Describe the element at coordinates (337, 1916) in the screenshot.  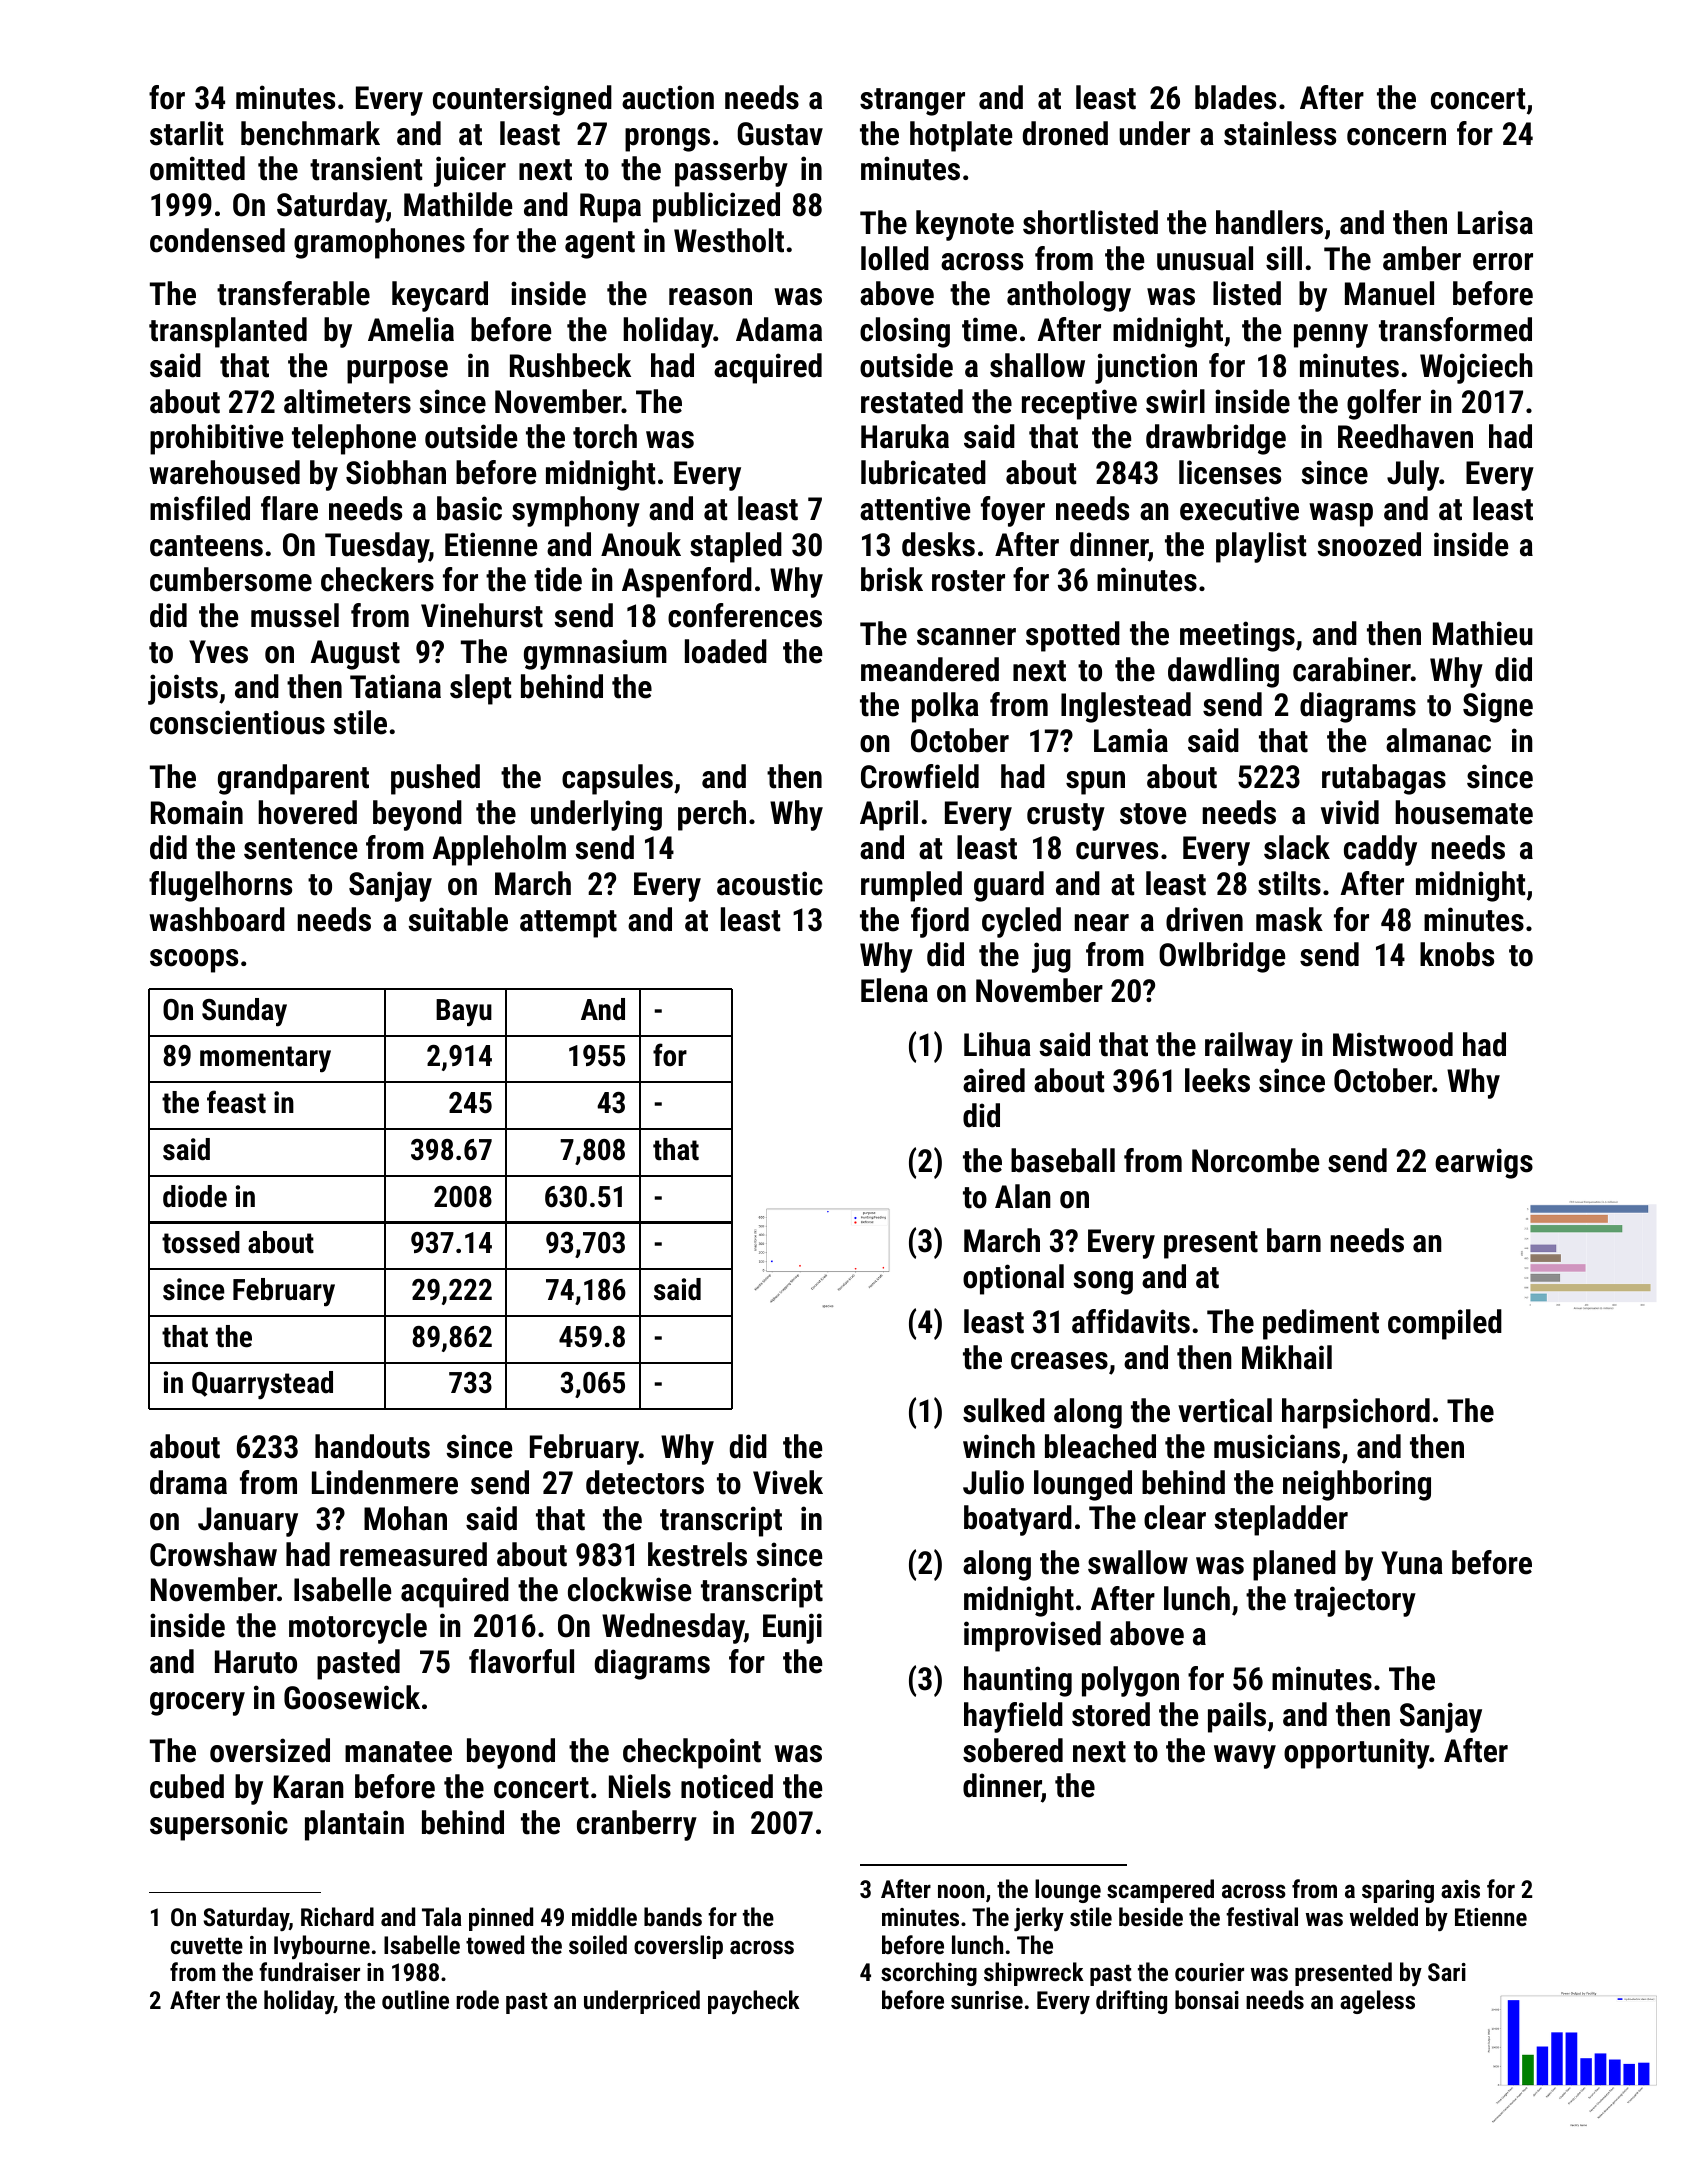
I see `Richard` at that location.
